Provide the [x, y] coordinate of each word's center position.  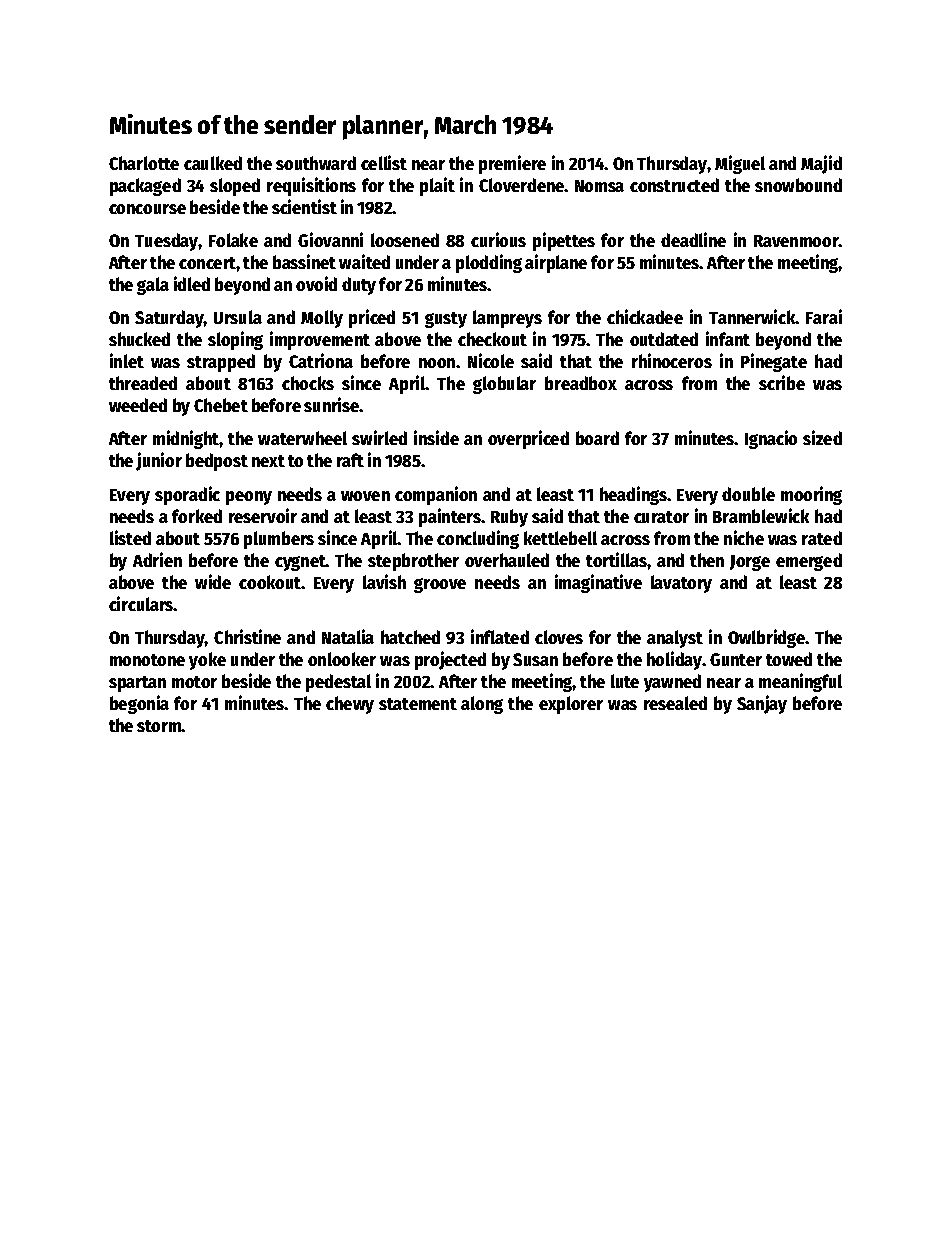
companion [436, 495]
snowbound [798, 185]
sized [822, 437]
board [597, 438]
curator [661, 517]
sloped [235, 187]
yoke [207, 661]
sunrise [332, 404]
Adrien [157, 559]
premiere [512, 164]
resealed [675, 703]
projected [450, 660]
